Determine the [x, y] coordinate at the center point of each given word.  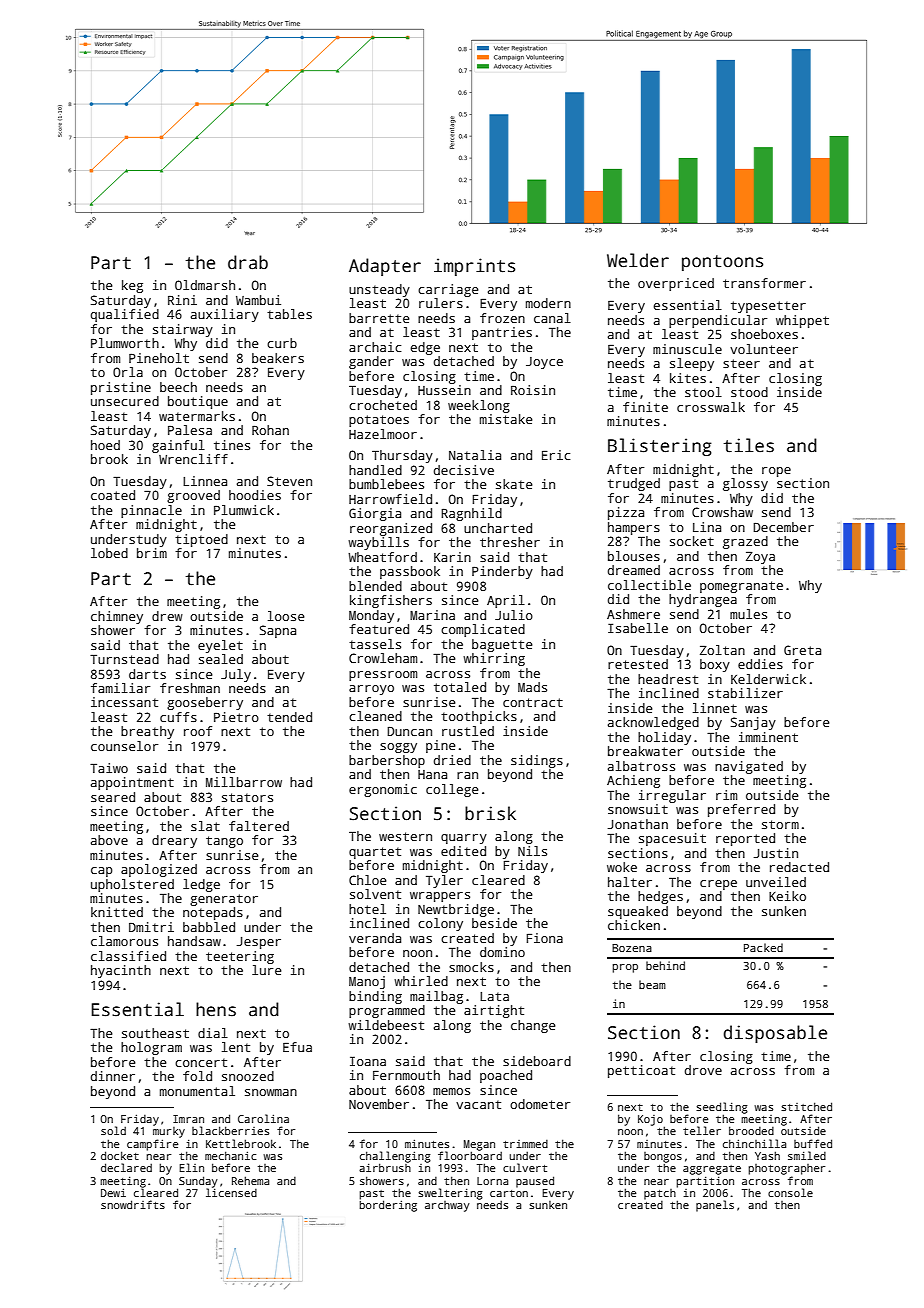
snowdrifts [133, 1204]
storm [780, 824]
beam [652, 984]
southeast [155, 1033]
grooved [193, 496]
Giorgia [375, 514]
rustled [468, 731]
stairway [183, 330]
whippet [802, 321]
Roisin [533, 390]
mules [748, 614]
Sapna [278, 631]
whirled [421, 981]
